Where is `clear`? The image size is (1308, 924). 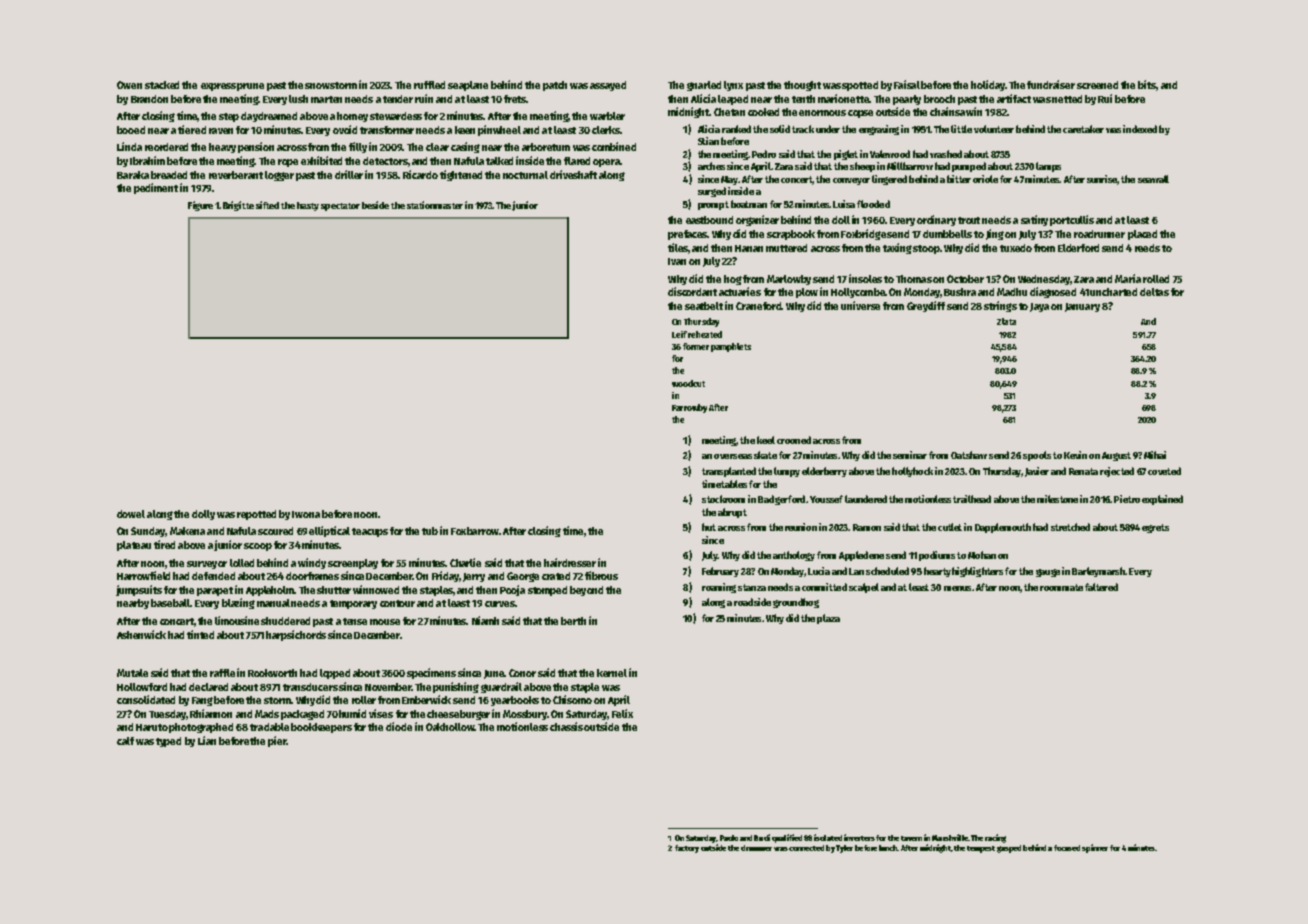 clear is located at coordinates (437, 147).
